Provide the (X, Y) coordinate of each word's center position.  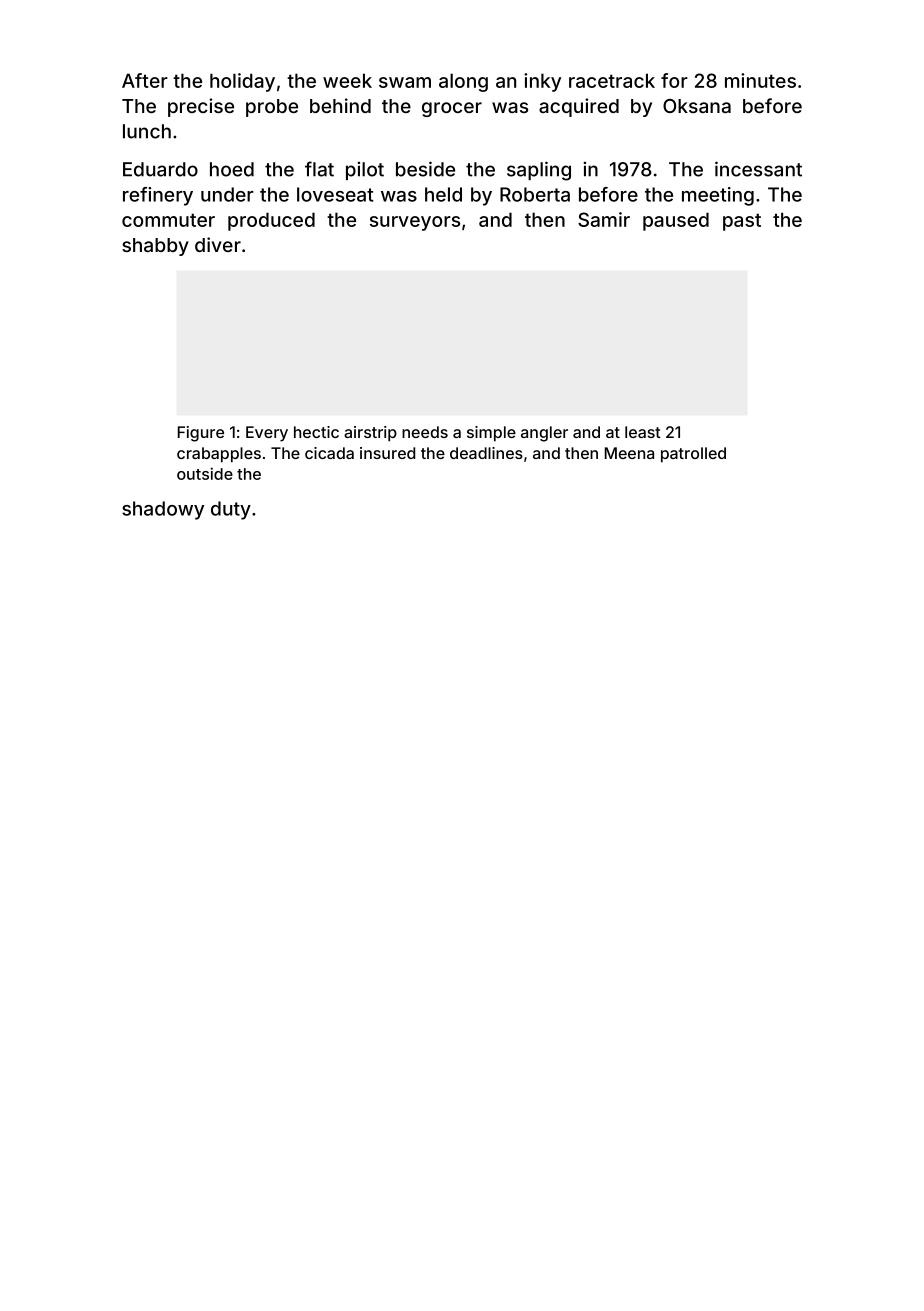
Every (267, 434)
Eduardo (160, 169)
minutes (760, 80)
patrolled (693, 455)
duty (231, 510)
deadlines (486, 453)
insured (387, 453)
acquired (579, 107)
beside (425, 169)
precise (201, 107)
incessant (758, 169)
